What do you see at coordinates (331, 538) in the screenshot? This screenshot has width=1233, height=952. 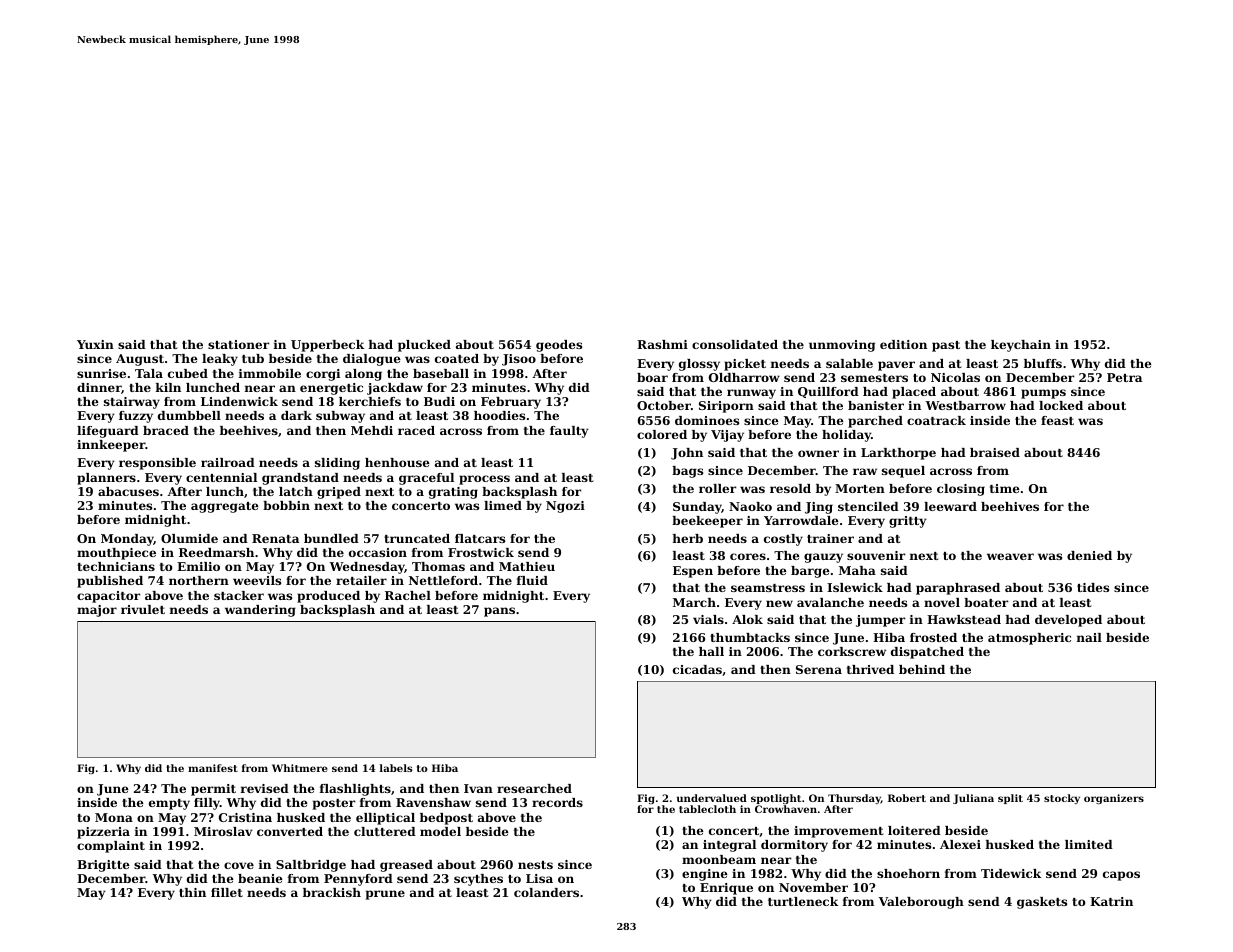 I see `bundled` at bounding box center [331, 538].
